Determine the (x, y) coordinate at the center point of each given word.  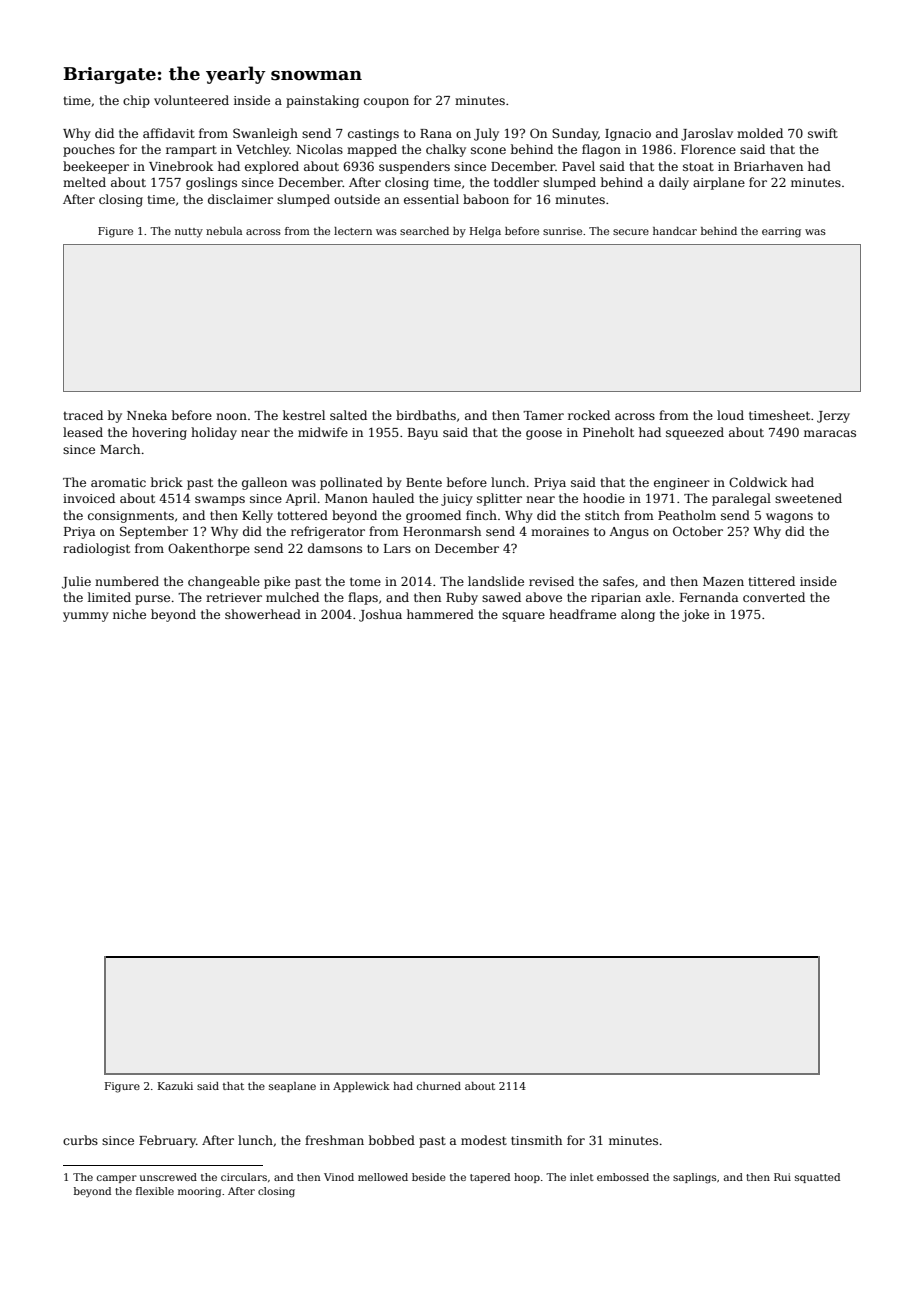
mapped (372, 150)
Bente (424, 482)
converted (774, 597)
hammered (440, 614)
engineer (682, 484)
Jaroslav (707, 134)
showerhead (263, 614)
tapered (490, 1178)
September (154, 532)
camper (117, 1179)
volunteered (191, 100)
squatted (817, 1178)
